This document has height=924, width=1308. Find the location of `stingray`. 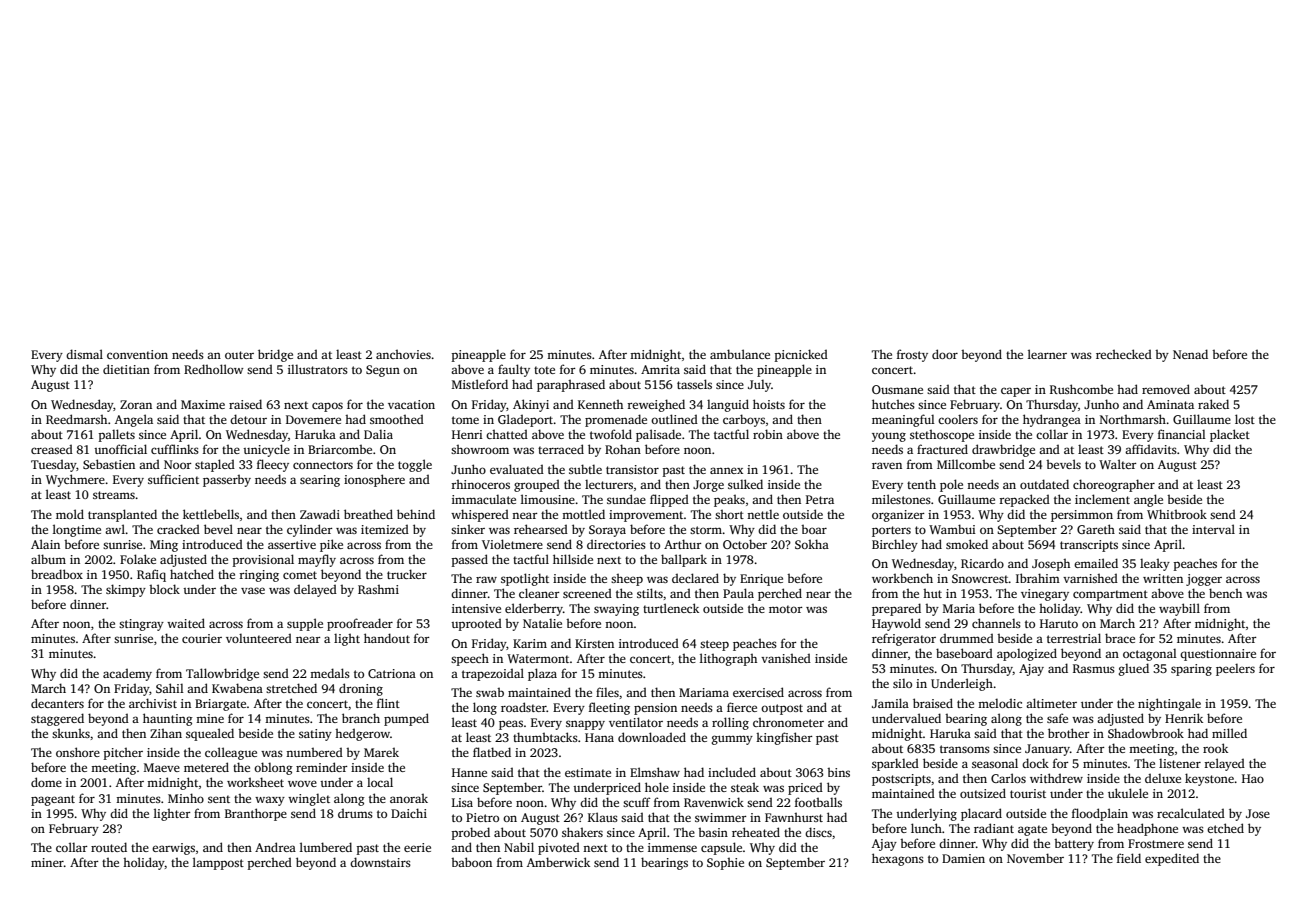

stingray is located at coordinates (141, 625).
